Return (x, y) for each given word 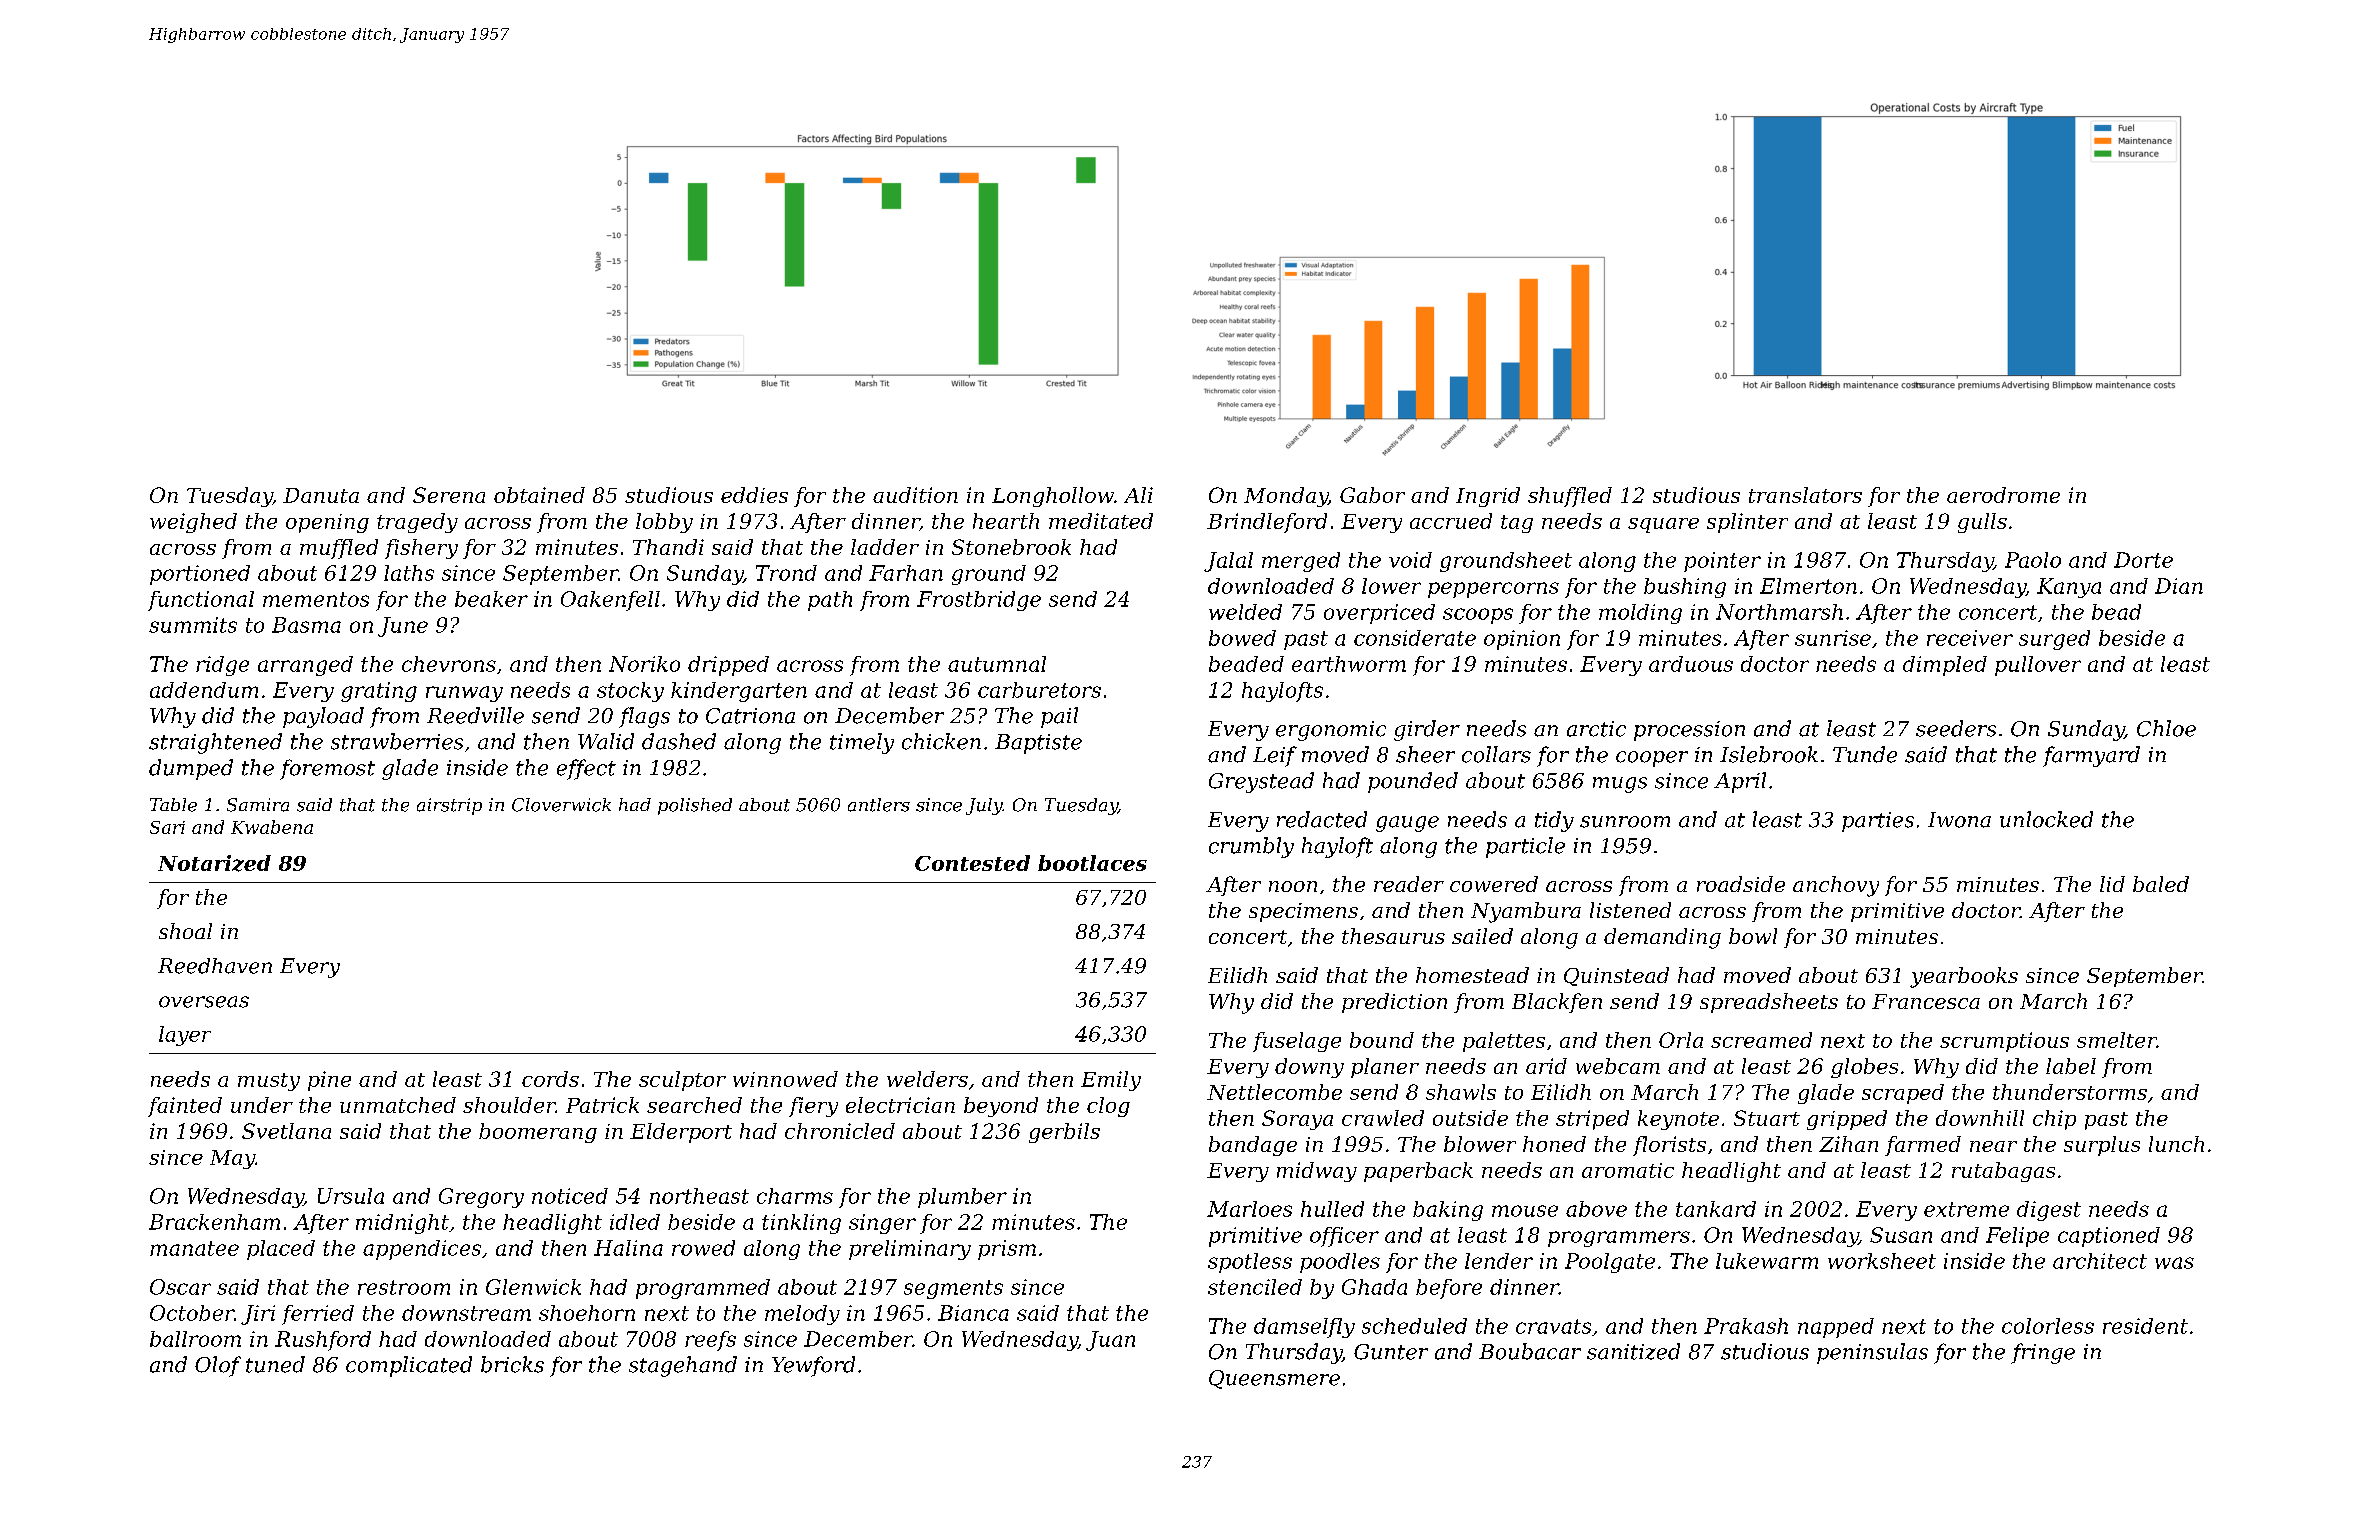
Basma (306, 625)
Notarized (214, 863)
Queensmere (1274, 1379)
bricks (512, 1364)
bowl (1753, 936)
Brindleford (1267, 523)
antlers (879, 805)
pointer (1722, 562)
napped (1836, 1328)
